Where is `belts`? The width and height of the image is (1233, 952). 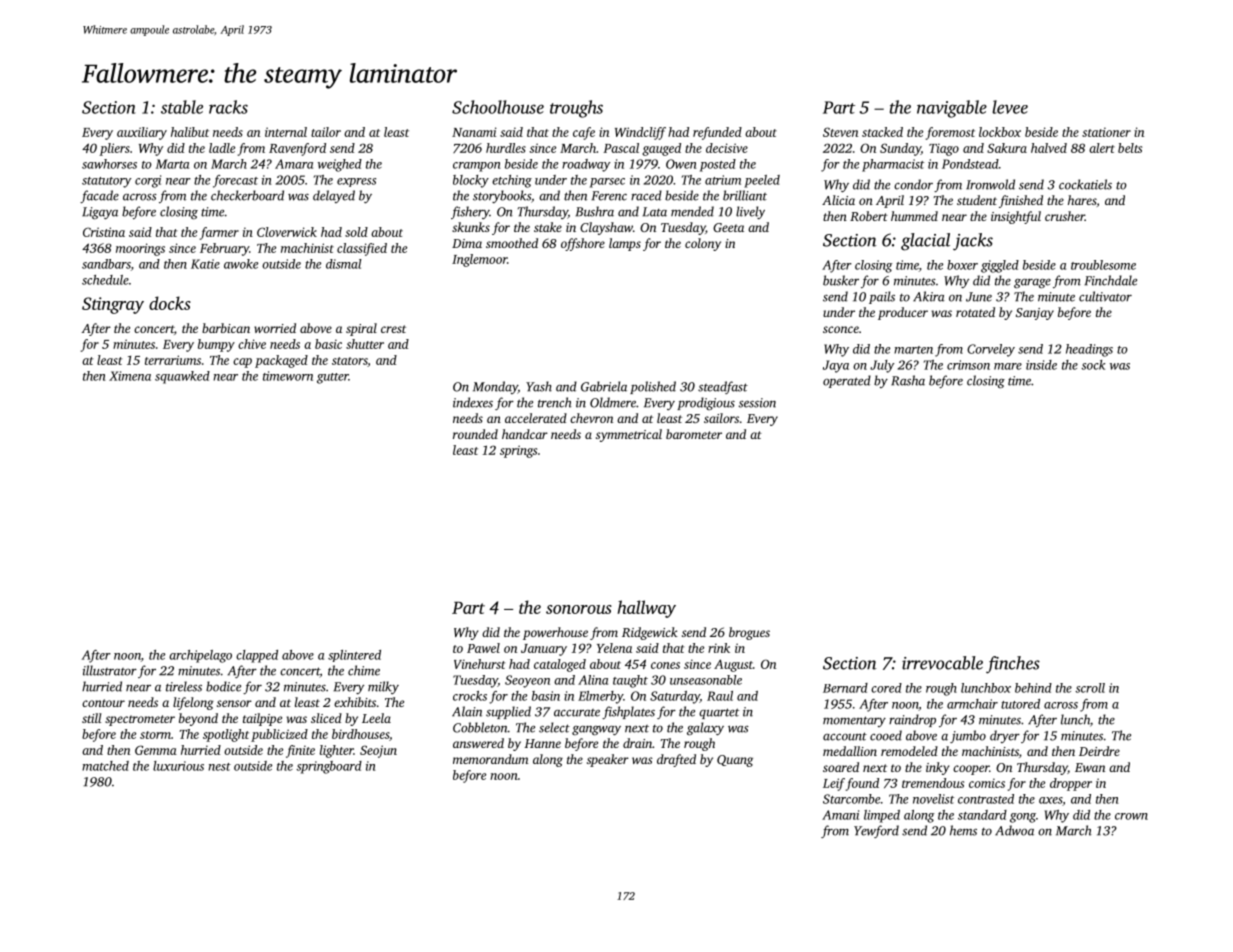
belts is located at coordinates (1130, 148).
